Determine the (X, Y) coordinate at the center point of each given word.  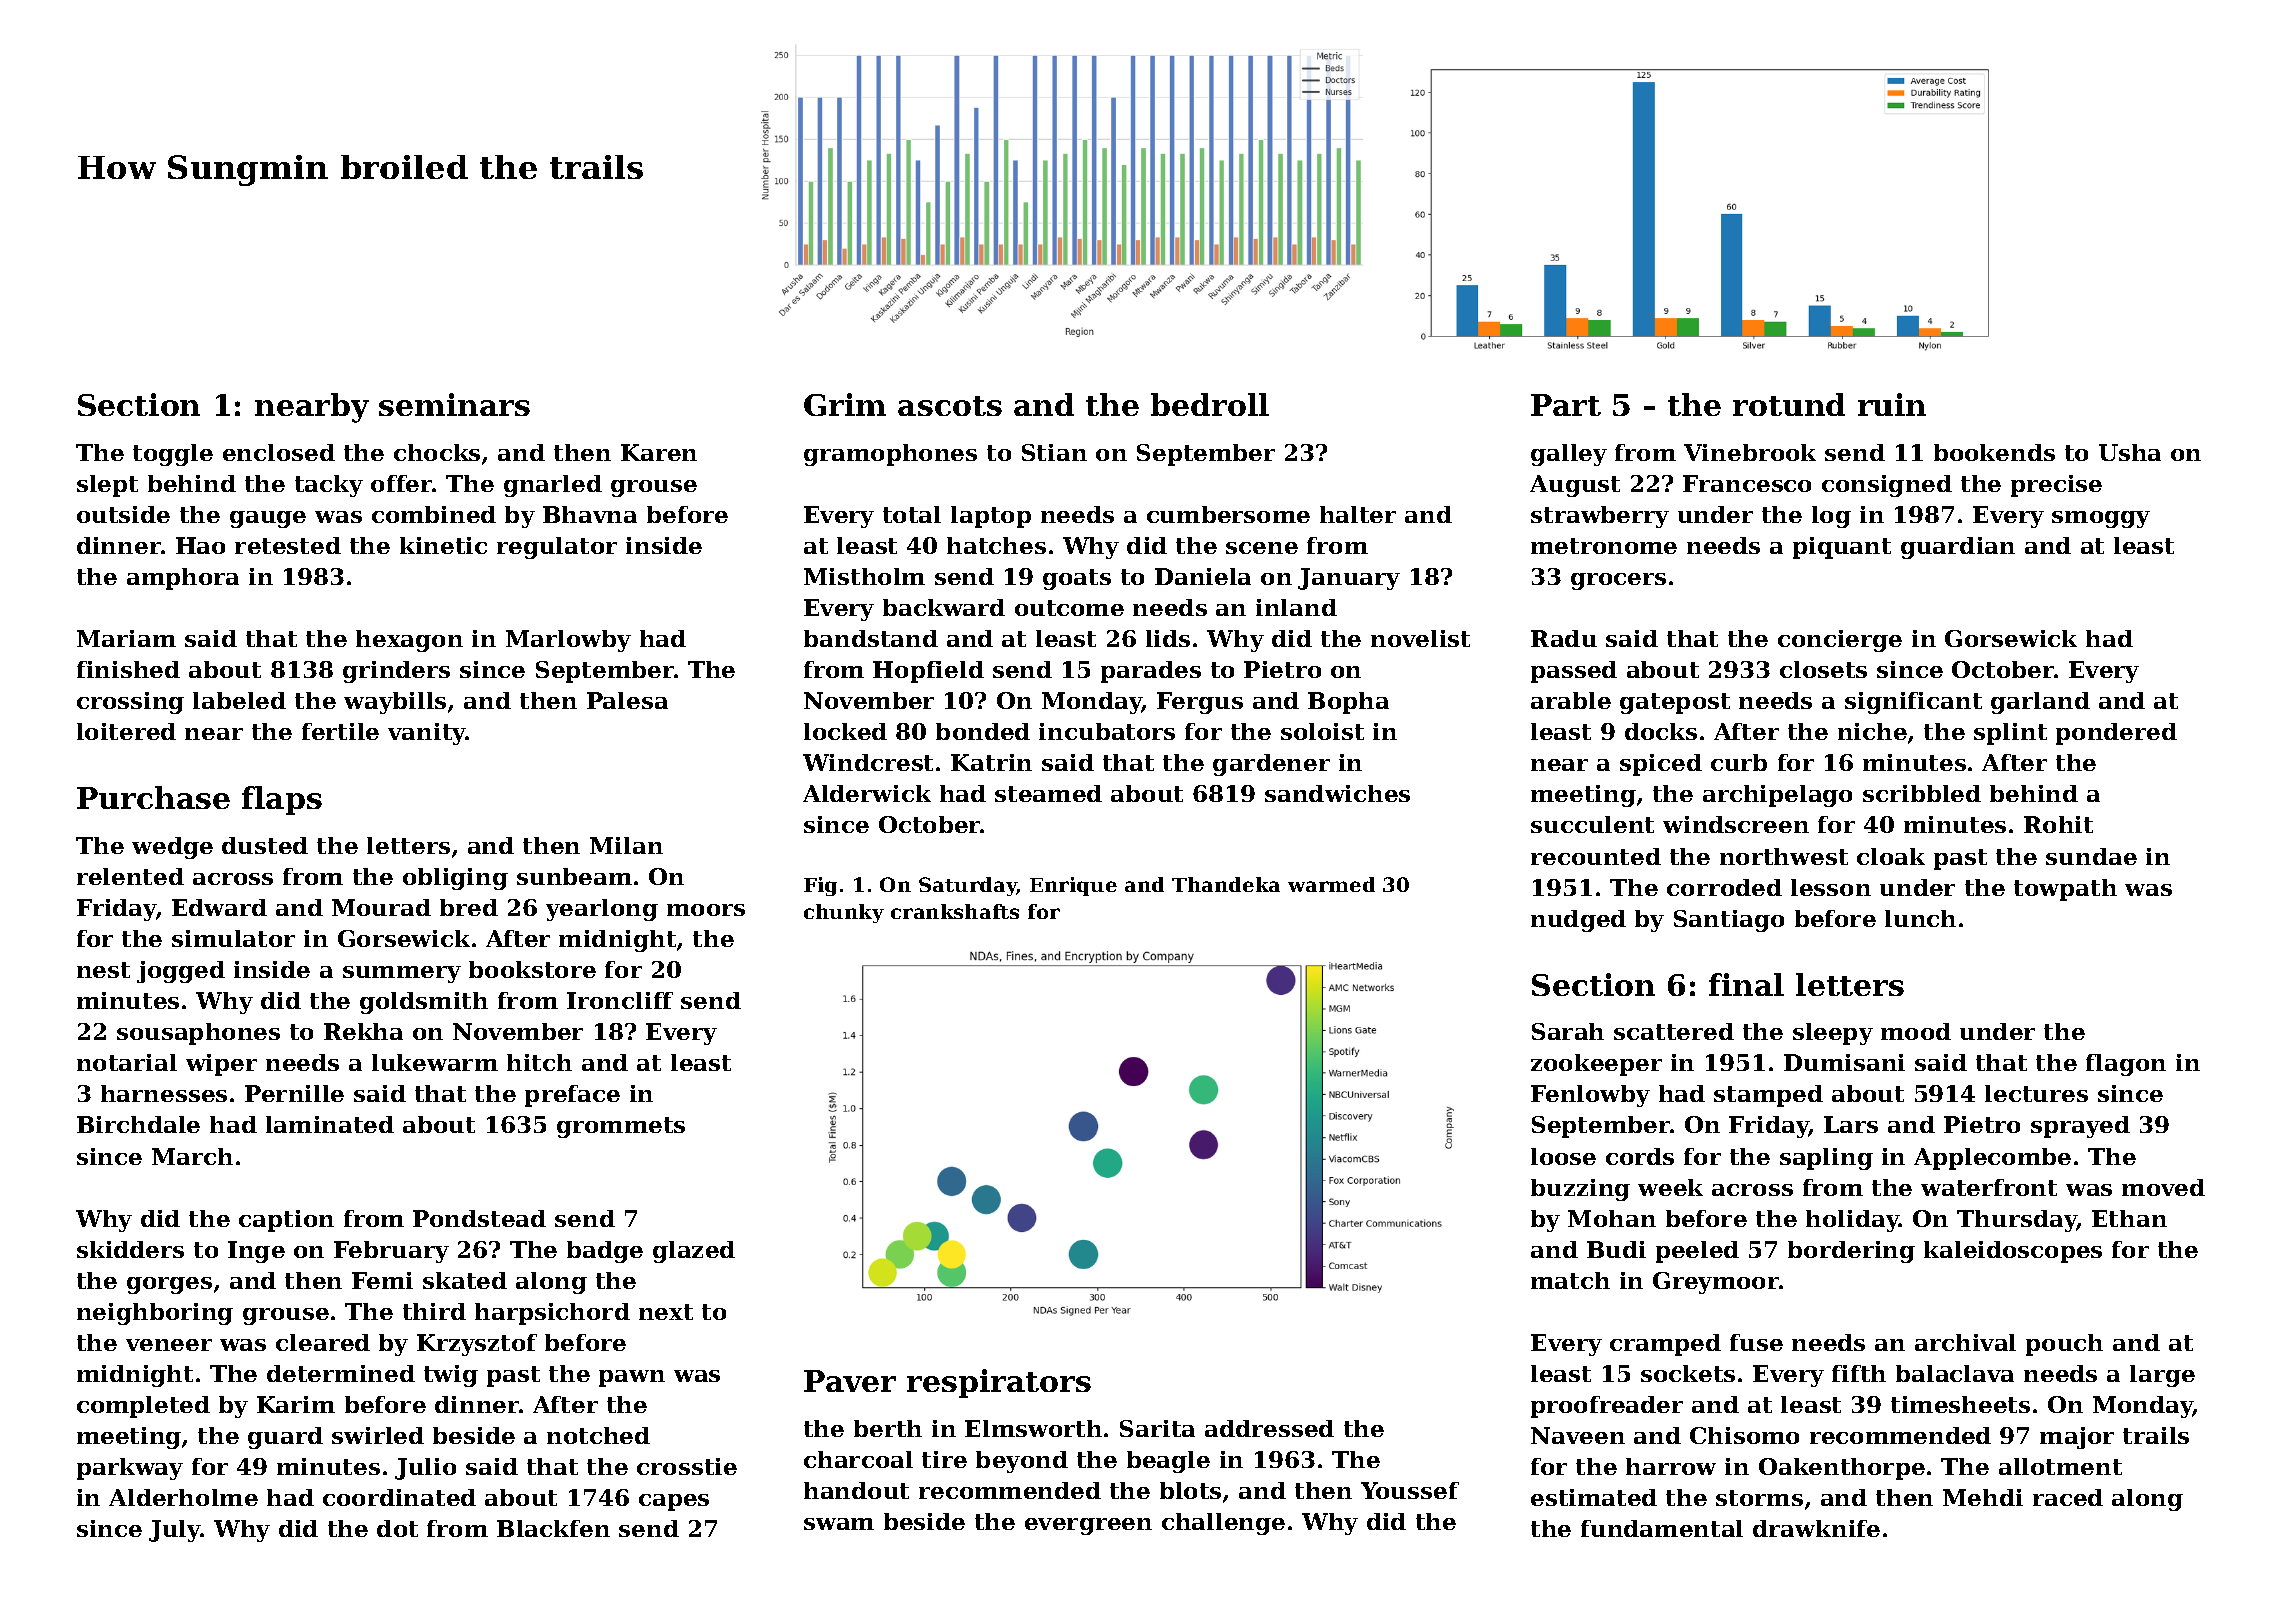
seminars (454, 404)
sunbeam (574, 876)
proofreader (1607, 1407)
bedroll (1210, 404)
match (1570, 1280)
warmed (1331, 884)
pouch (2064, 1345)
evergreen (1088, 1526)
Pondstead (479, 1218)
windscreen (1736, 824)
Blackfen (553, 1528)
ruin (1892, 404)
